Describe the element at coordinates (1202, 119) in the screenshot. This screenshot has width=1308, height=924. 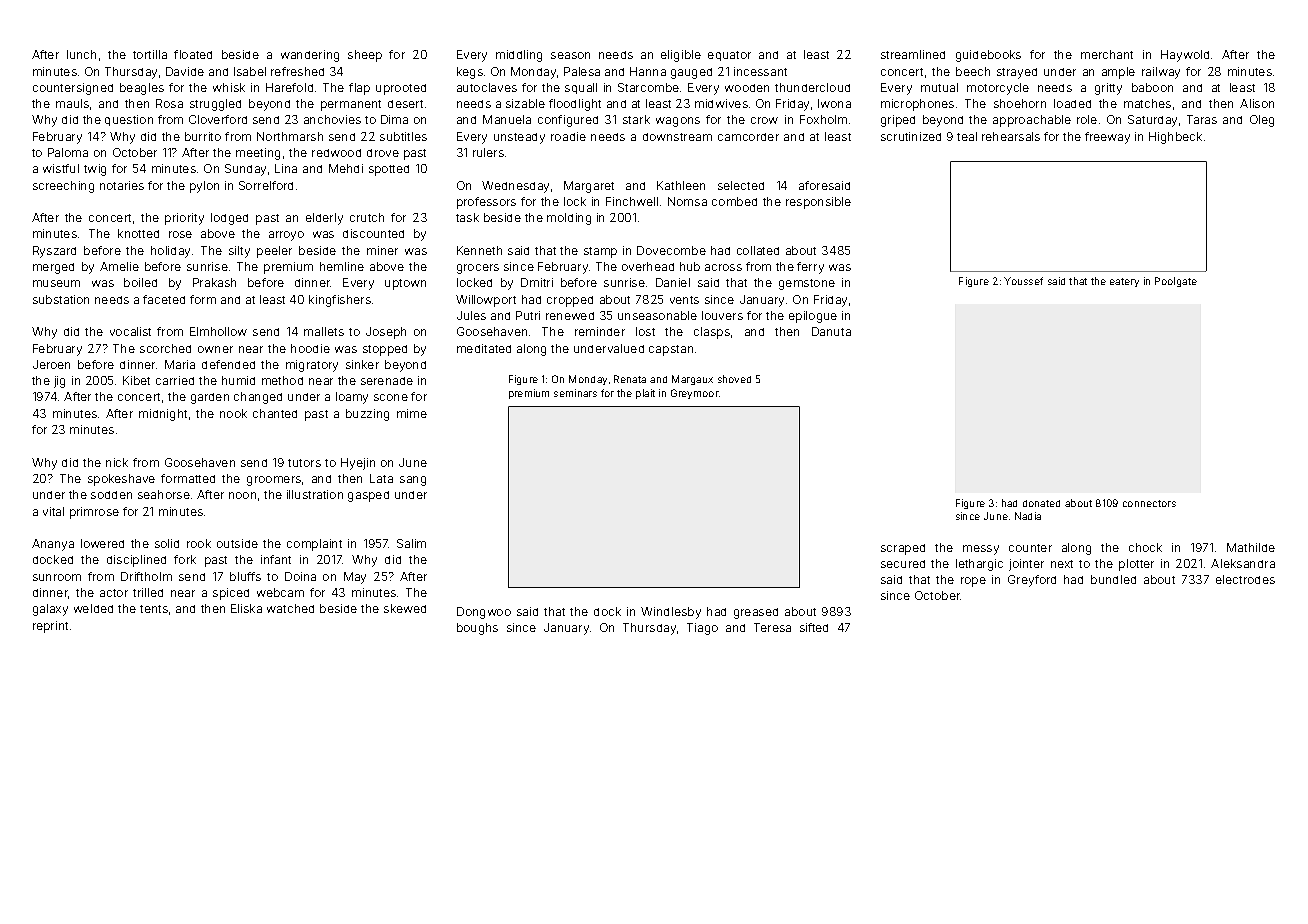
I see `Taras` at that location.
